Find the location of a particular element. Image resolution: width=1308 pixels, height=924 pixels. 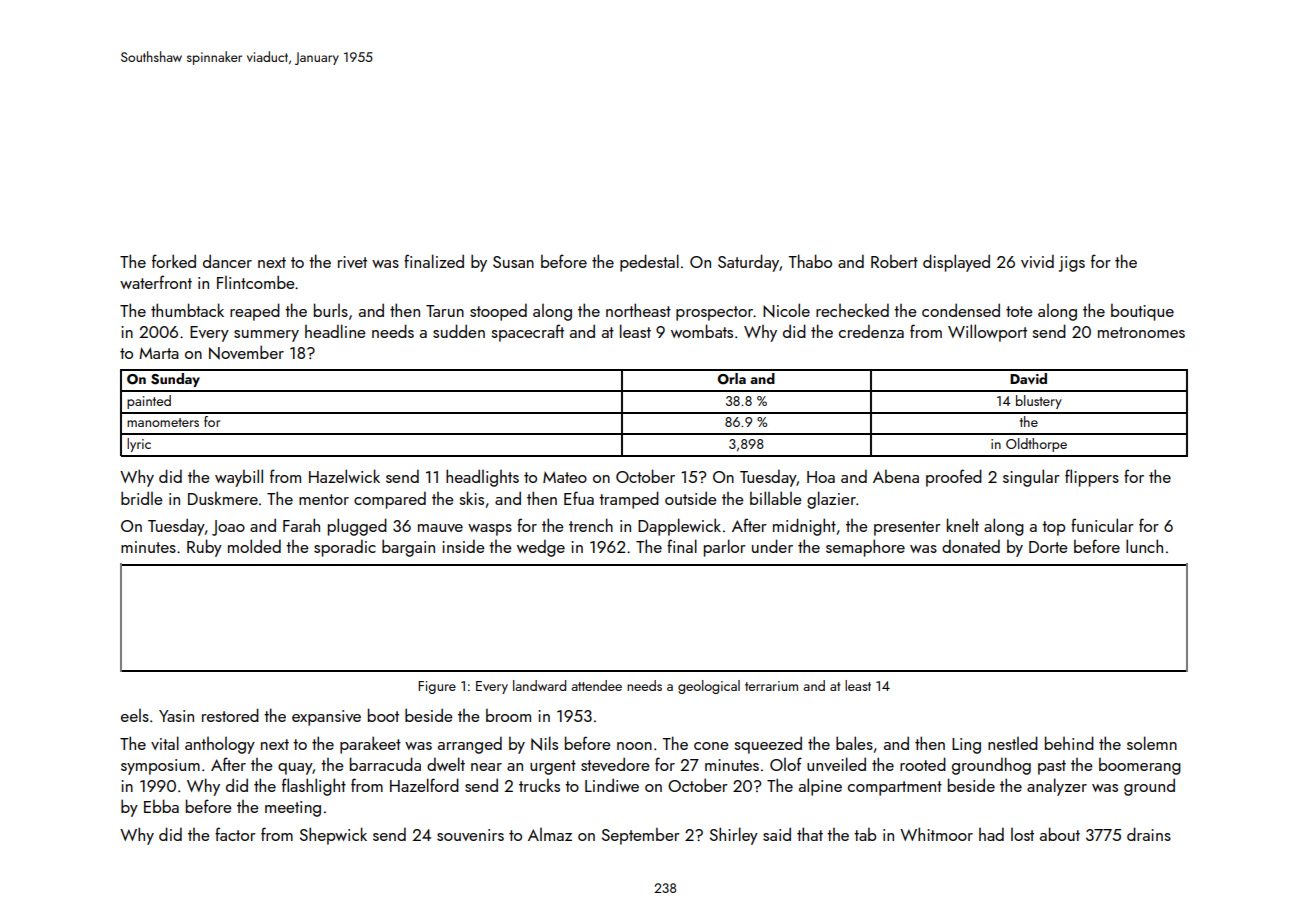

presenter is located at coordinates (907, 528).
